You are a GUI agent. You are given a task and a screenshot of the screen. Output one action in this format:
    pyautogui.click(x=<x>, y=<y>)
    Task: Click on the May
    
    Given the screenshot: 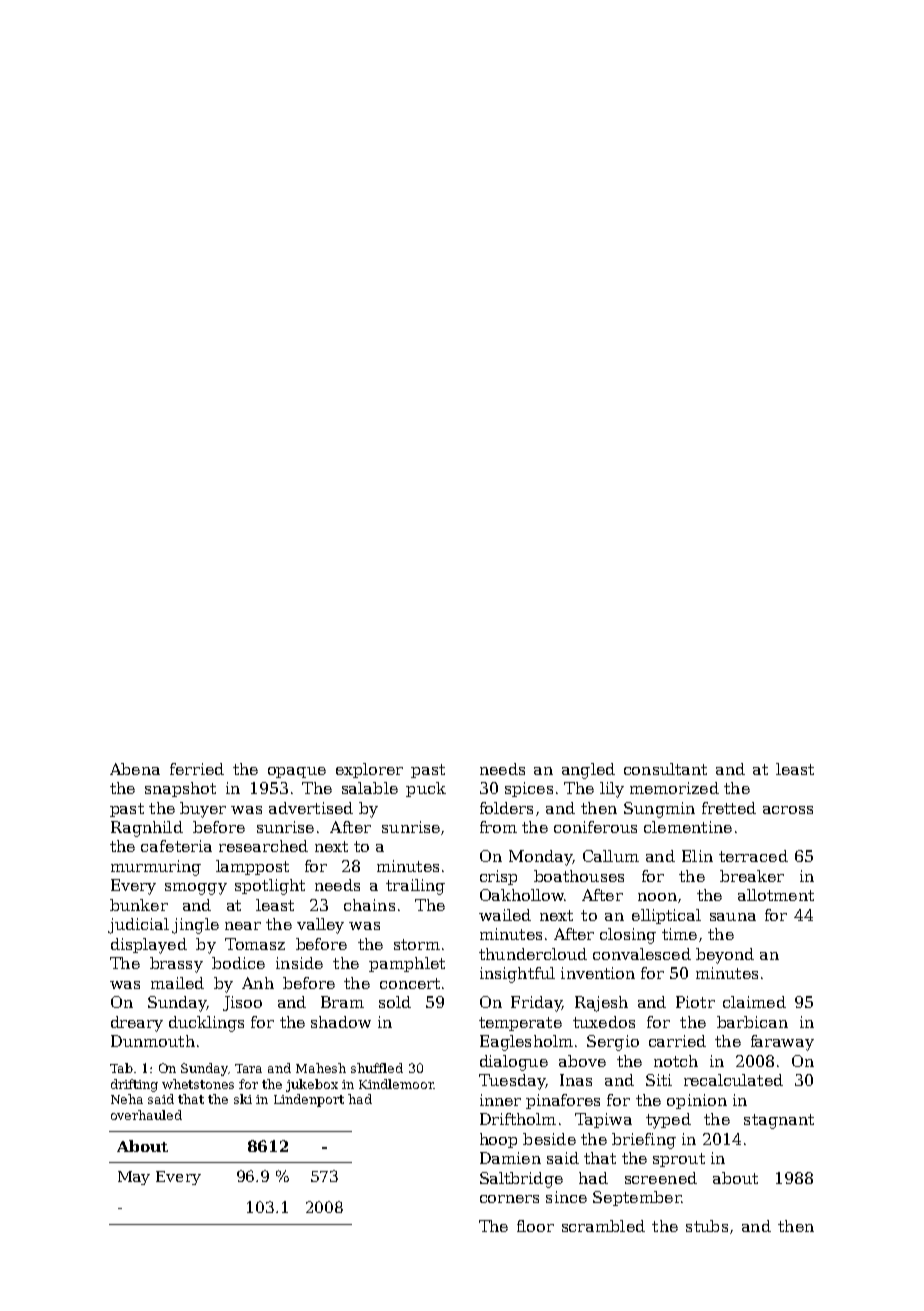 What is the action you would take?
    pyautogui.click(x=134, y=1178)
